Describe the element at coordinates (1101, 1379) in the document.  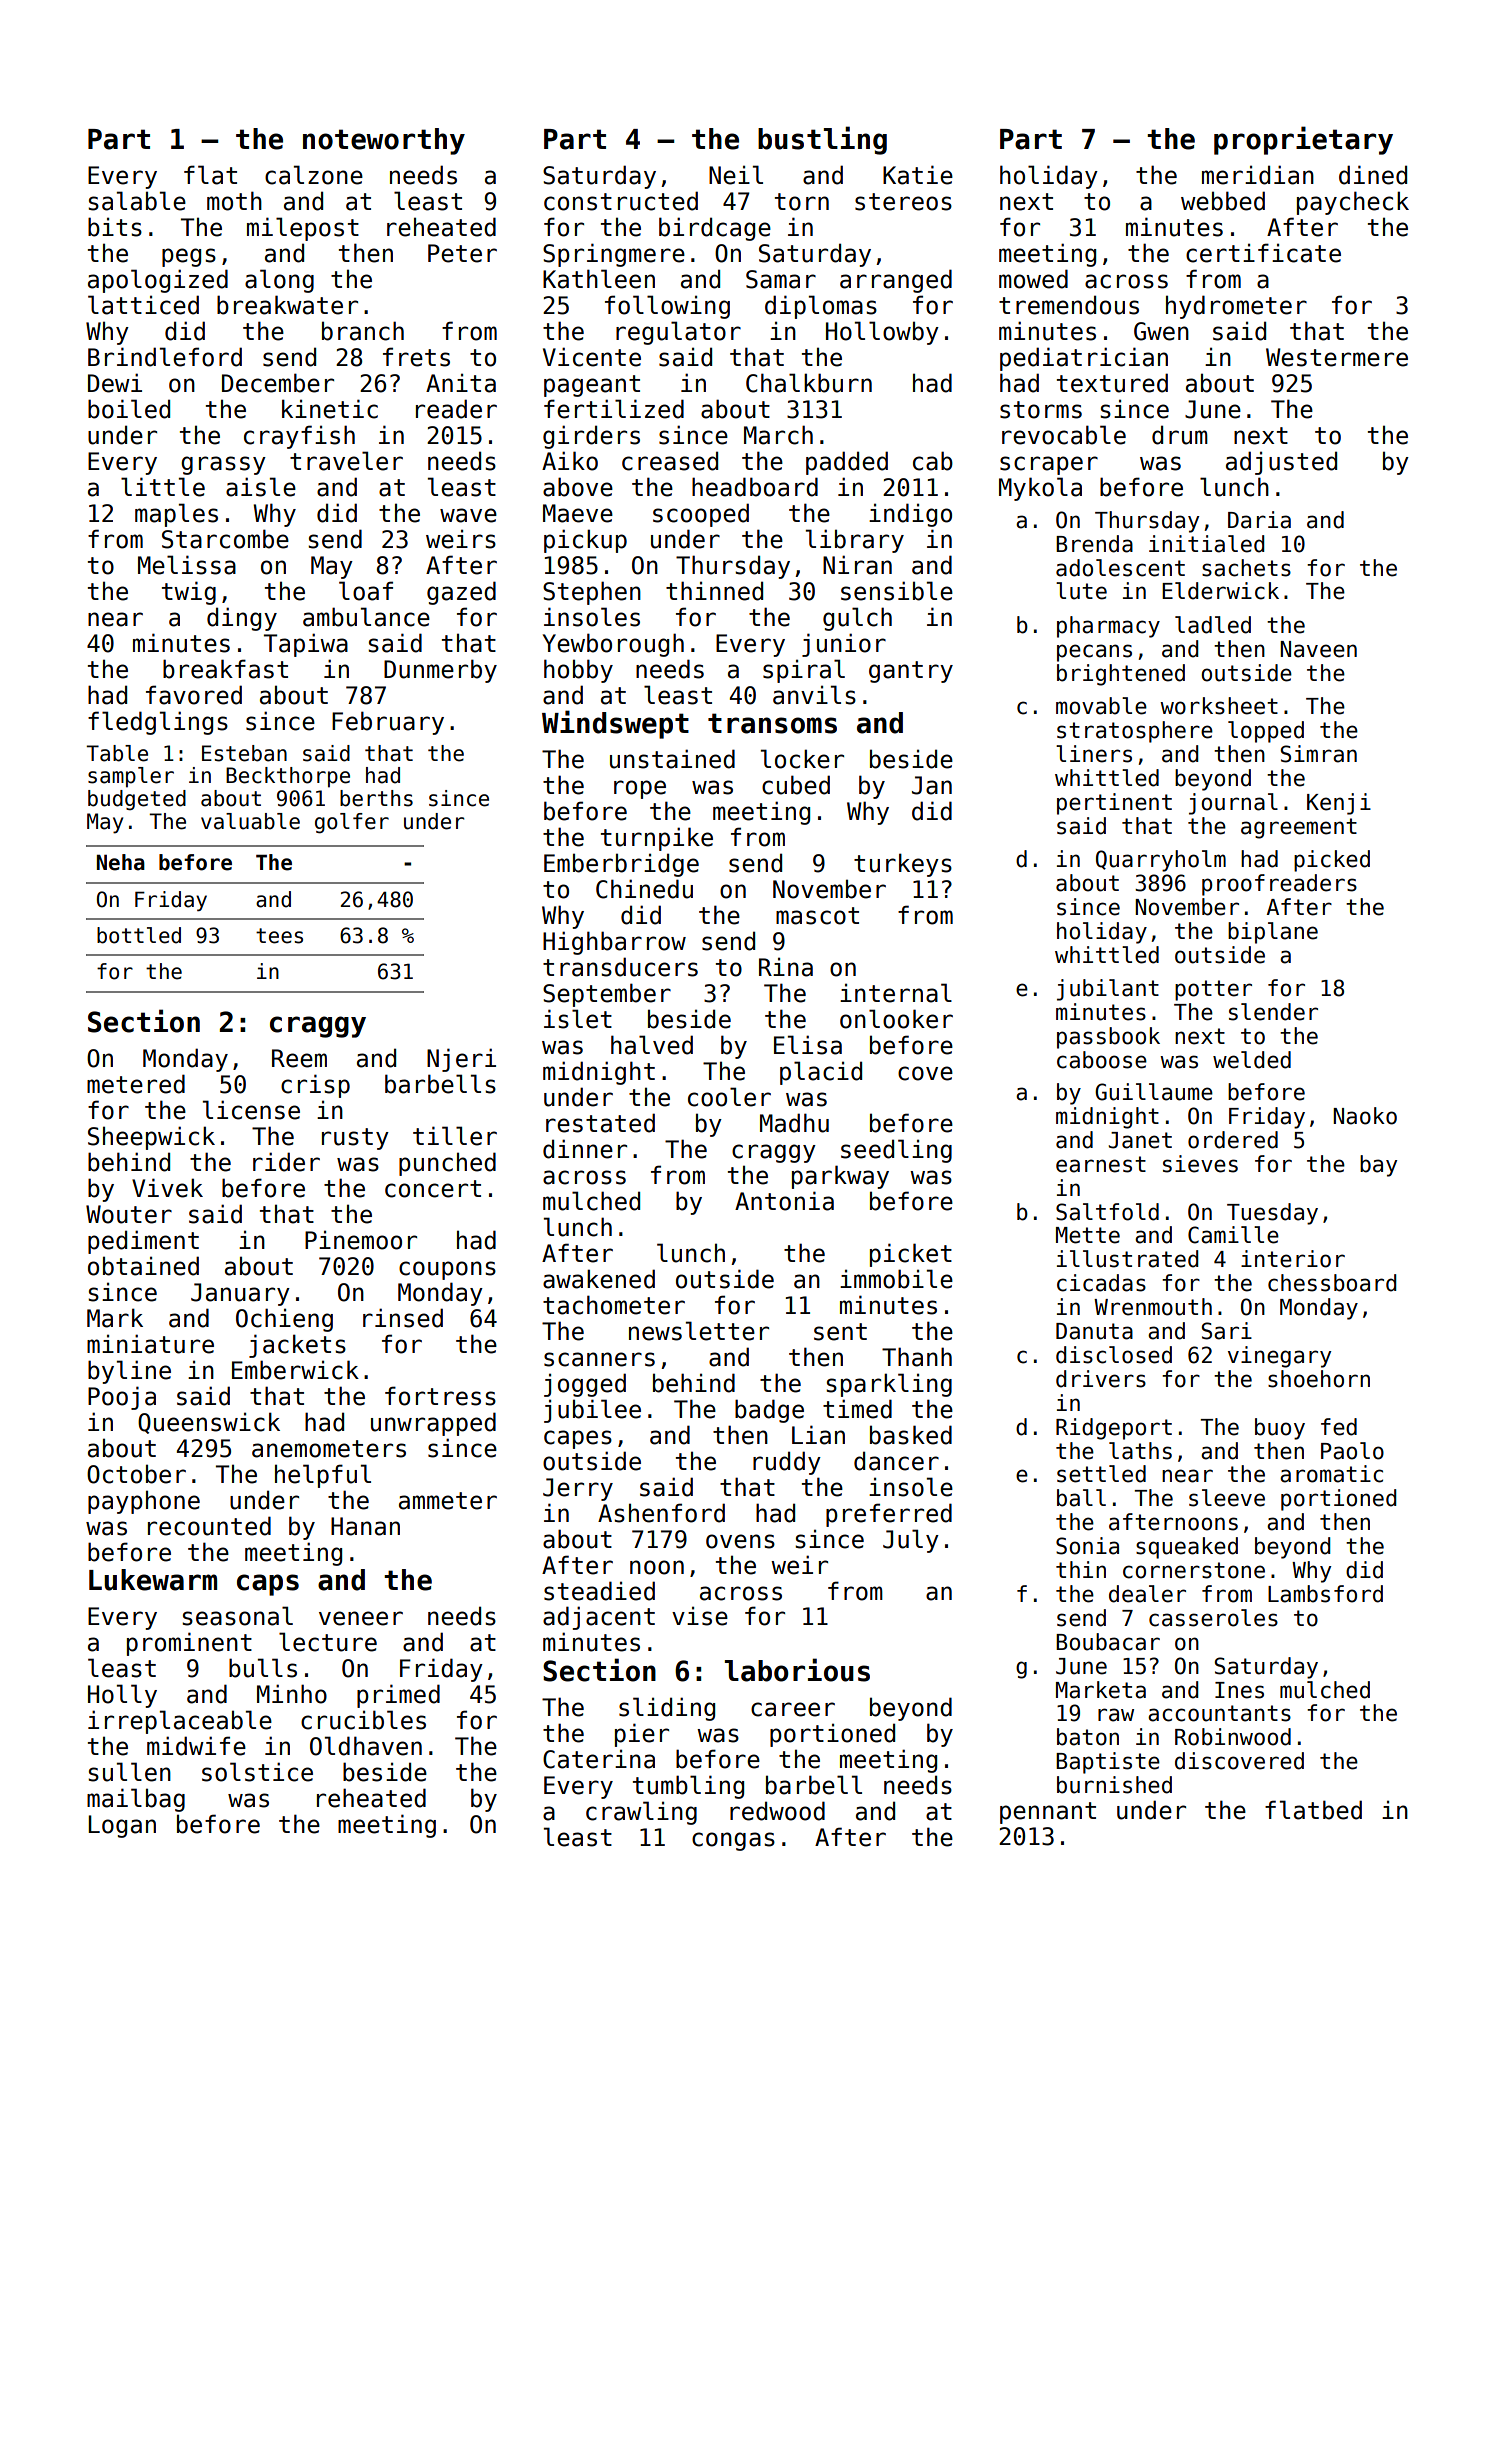
I see `drivers` at that location.
